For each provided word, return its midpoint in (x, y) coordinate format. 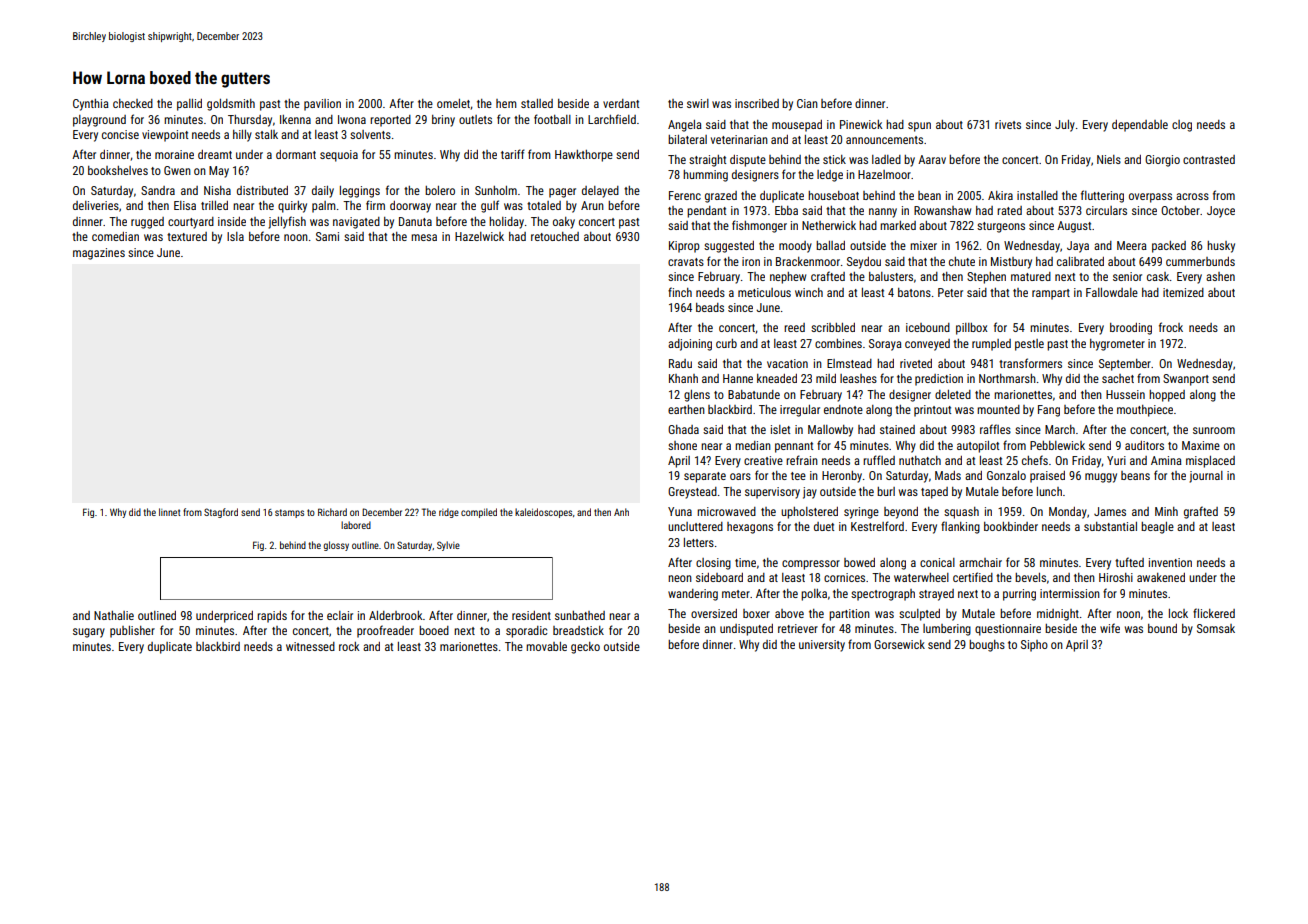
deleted (953, 394)
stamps (289, 513)
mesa (424, 237)
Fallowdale (1112, 292)
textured (187, 236)
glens (697, 396)
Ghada (683, 429)
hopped (1167, 396)
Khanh (683, 378)
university (822, 646)
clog (1182, 126)
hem (506, 103)
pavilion (322, 105)
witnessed (310, 646)
